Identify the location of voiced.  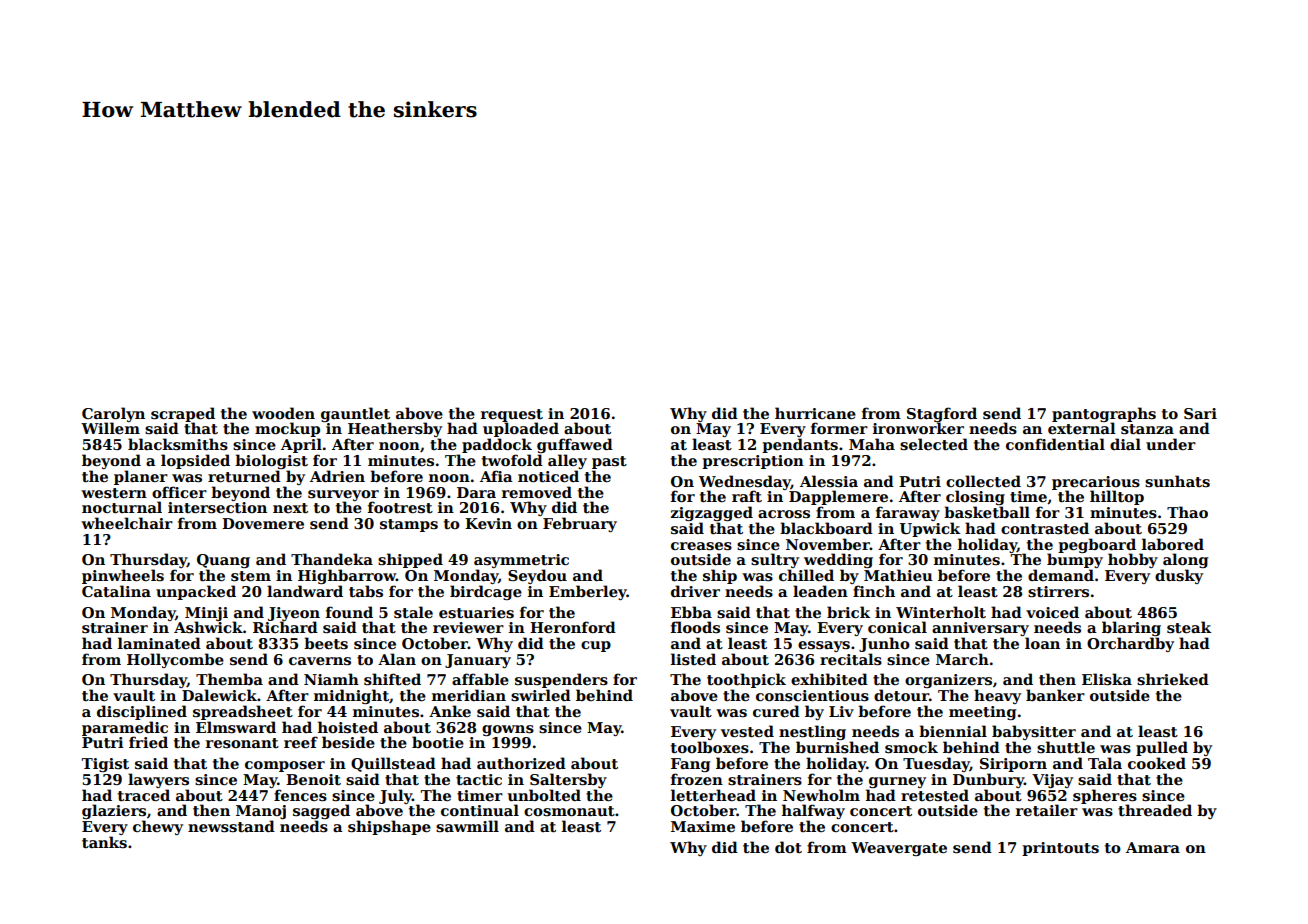
(1052, 612).
